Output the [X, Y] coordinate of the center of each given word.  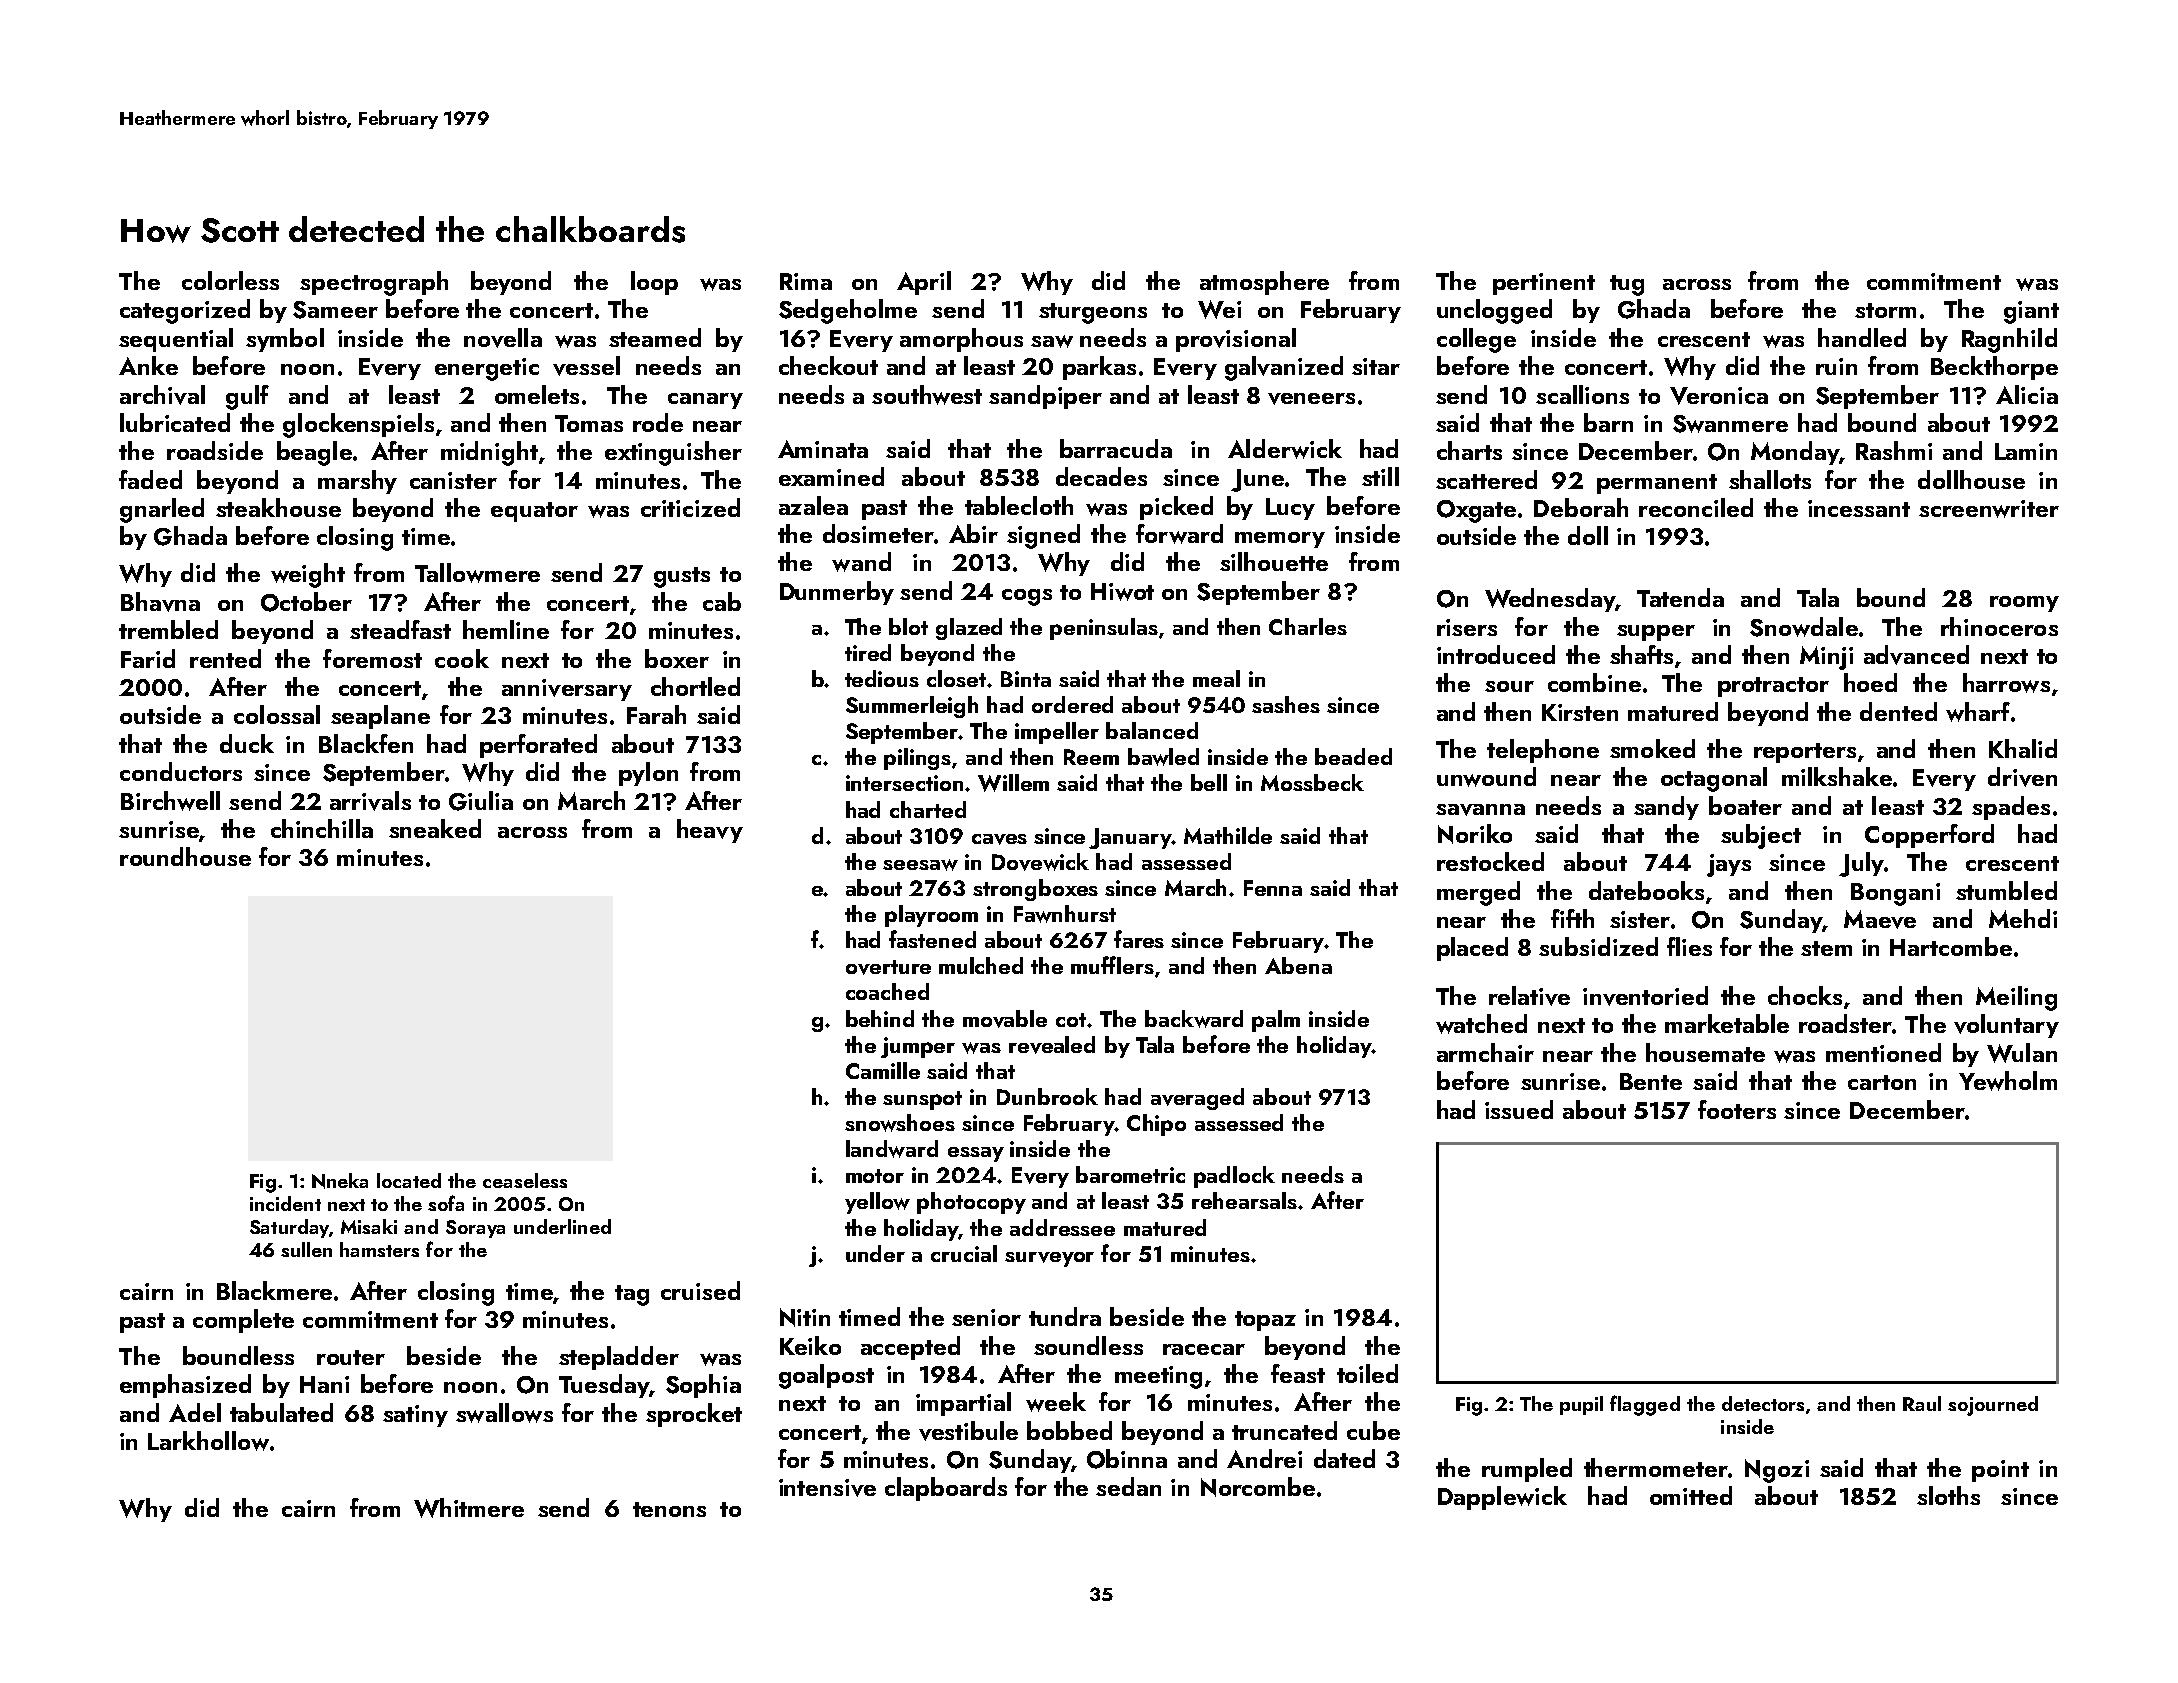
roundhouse [185, 856]
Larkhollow [208, 1441]
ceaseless [525, 1180]
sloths [1948, 1495]
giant [2031, 312]
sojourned [1993, 1406]
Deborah [1581, 507]
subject [1761, 836]
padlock [1234, 1177]
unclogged [1494, 311]
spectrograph [374, 283]
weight [308, 575]
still [1380, 476]
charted [928, 809]
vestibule [968, 1431]
